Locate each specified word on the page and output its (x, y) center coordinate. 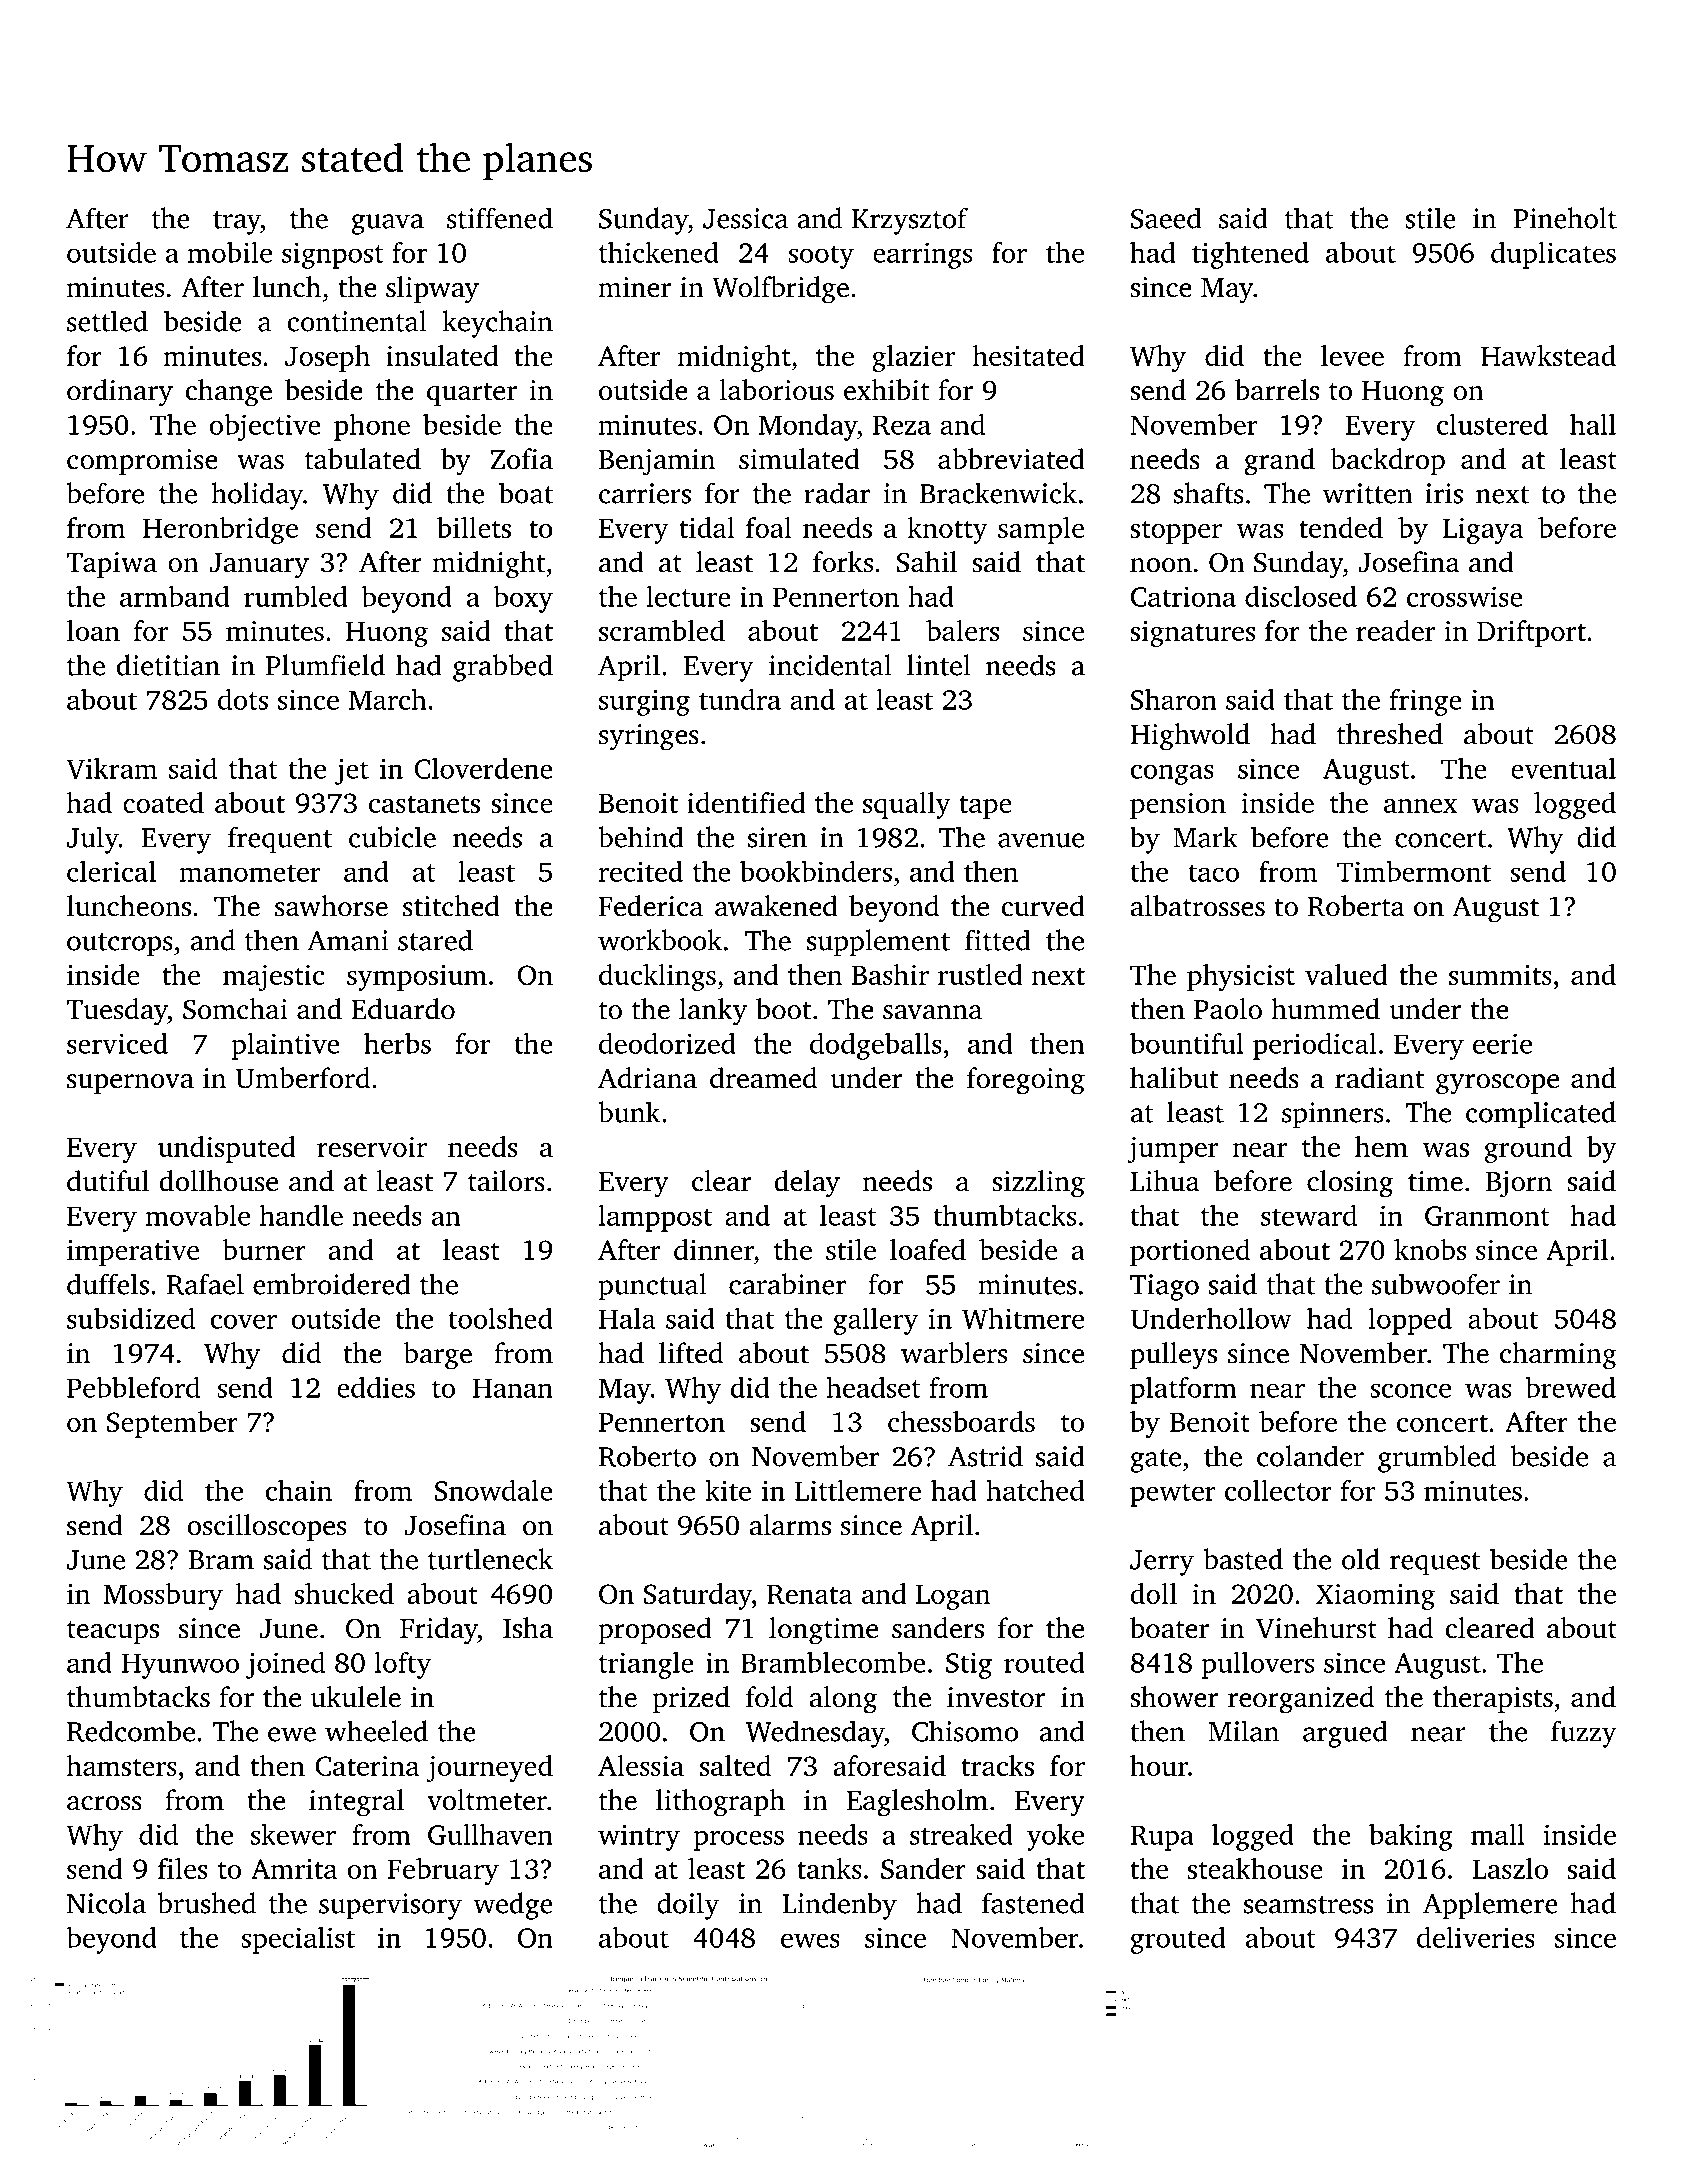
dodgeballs (876, 1046)
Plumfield (325, 665)
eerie (1502, 1043)
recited (640, 871)
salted (735, 1765)
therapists (1493, 1699)
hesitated (1028, 355)
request (1435, 1564)
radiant (1379, 1078)
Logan (953, 1597)
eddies (376, 1387)
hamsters (121, 1765)
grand (1279, 462)
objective (265, 427)
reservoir (372, 1147)
